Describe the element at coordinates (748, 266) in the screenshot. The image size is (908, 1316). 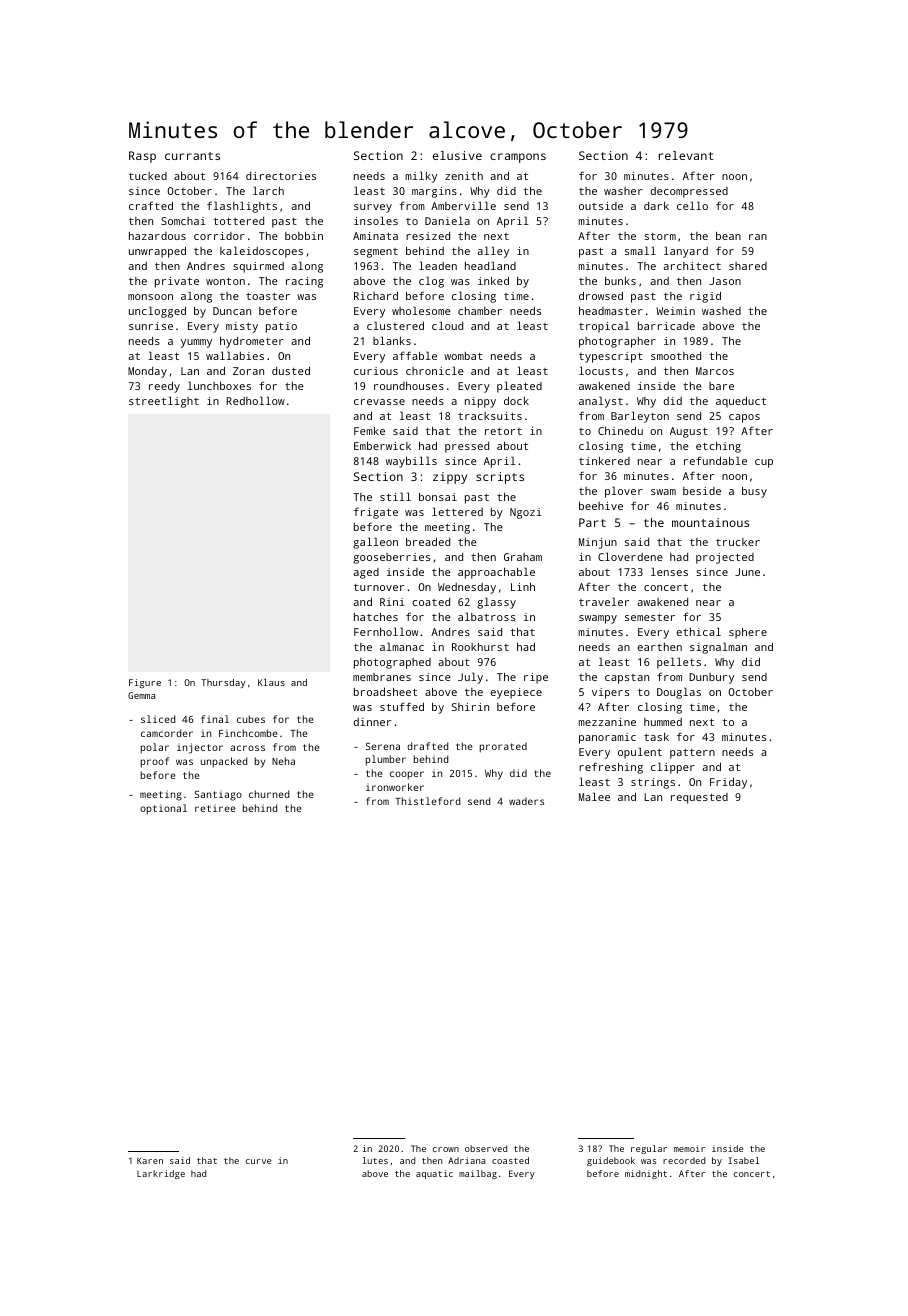
I see `shared` at that location.
